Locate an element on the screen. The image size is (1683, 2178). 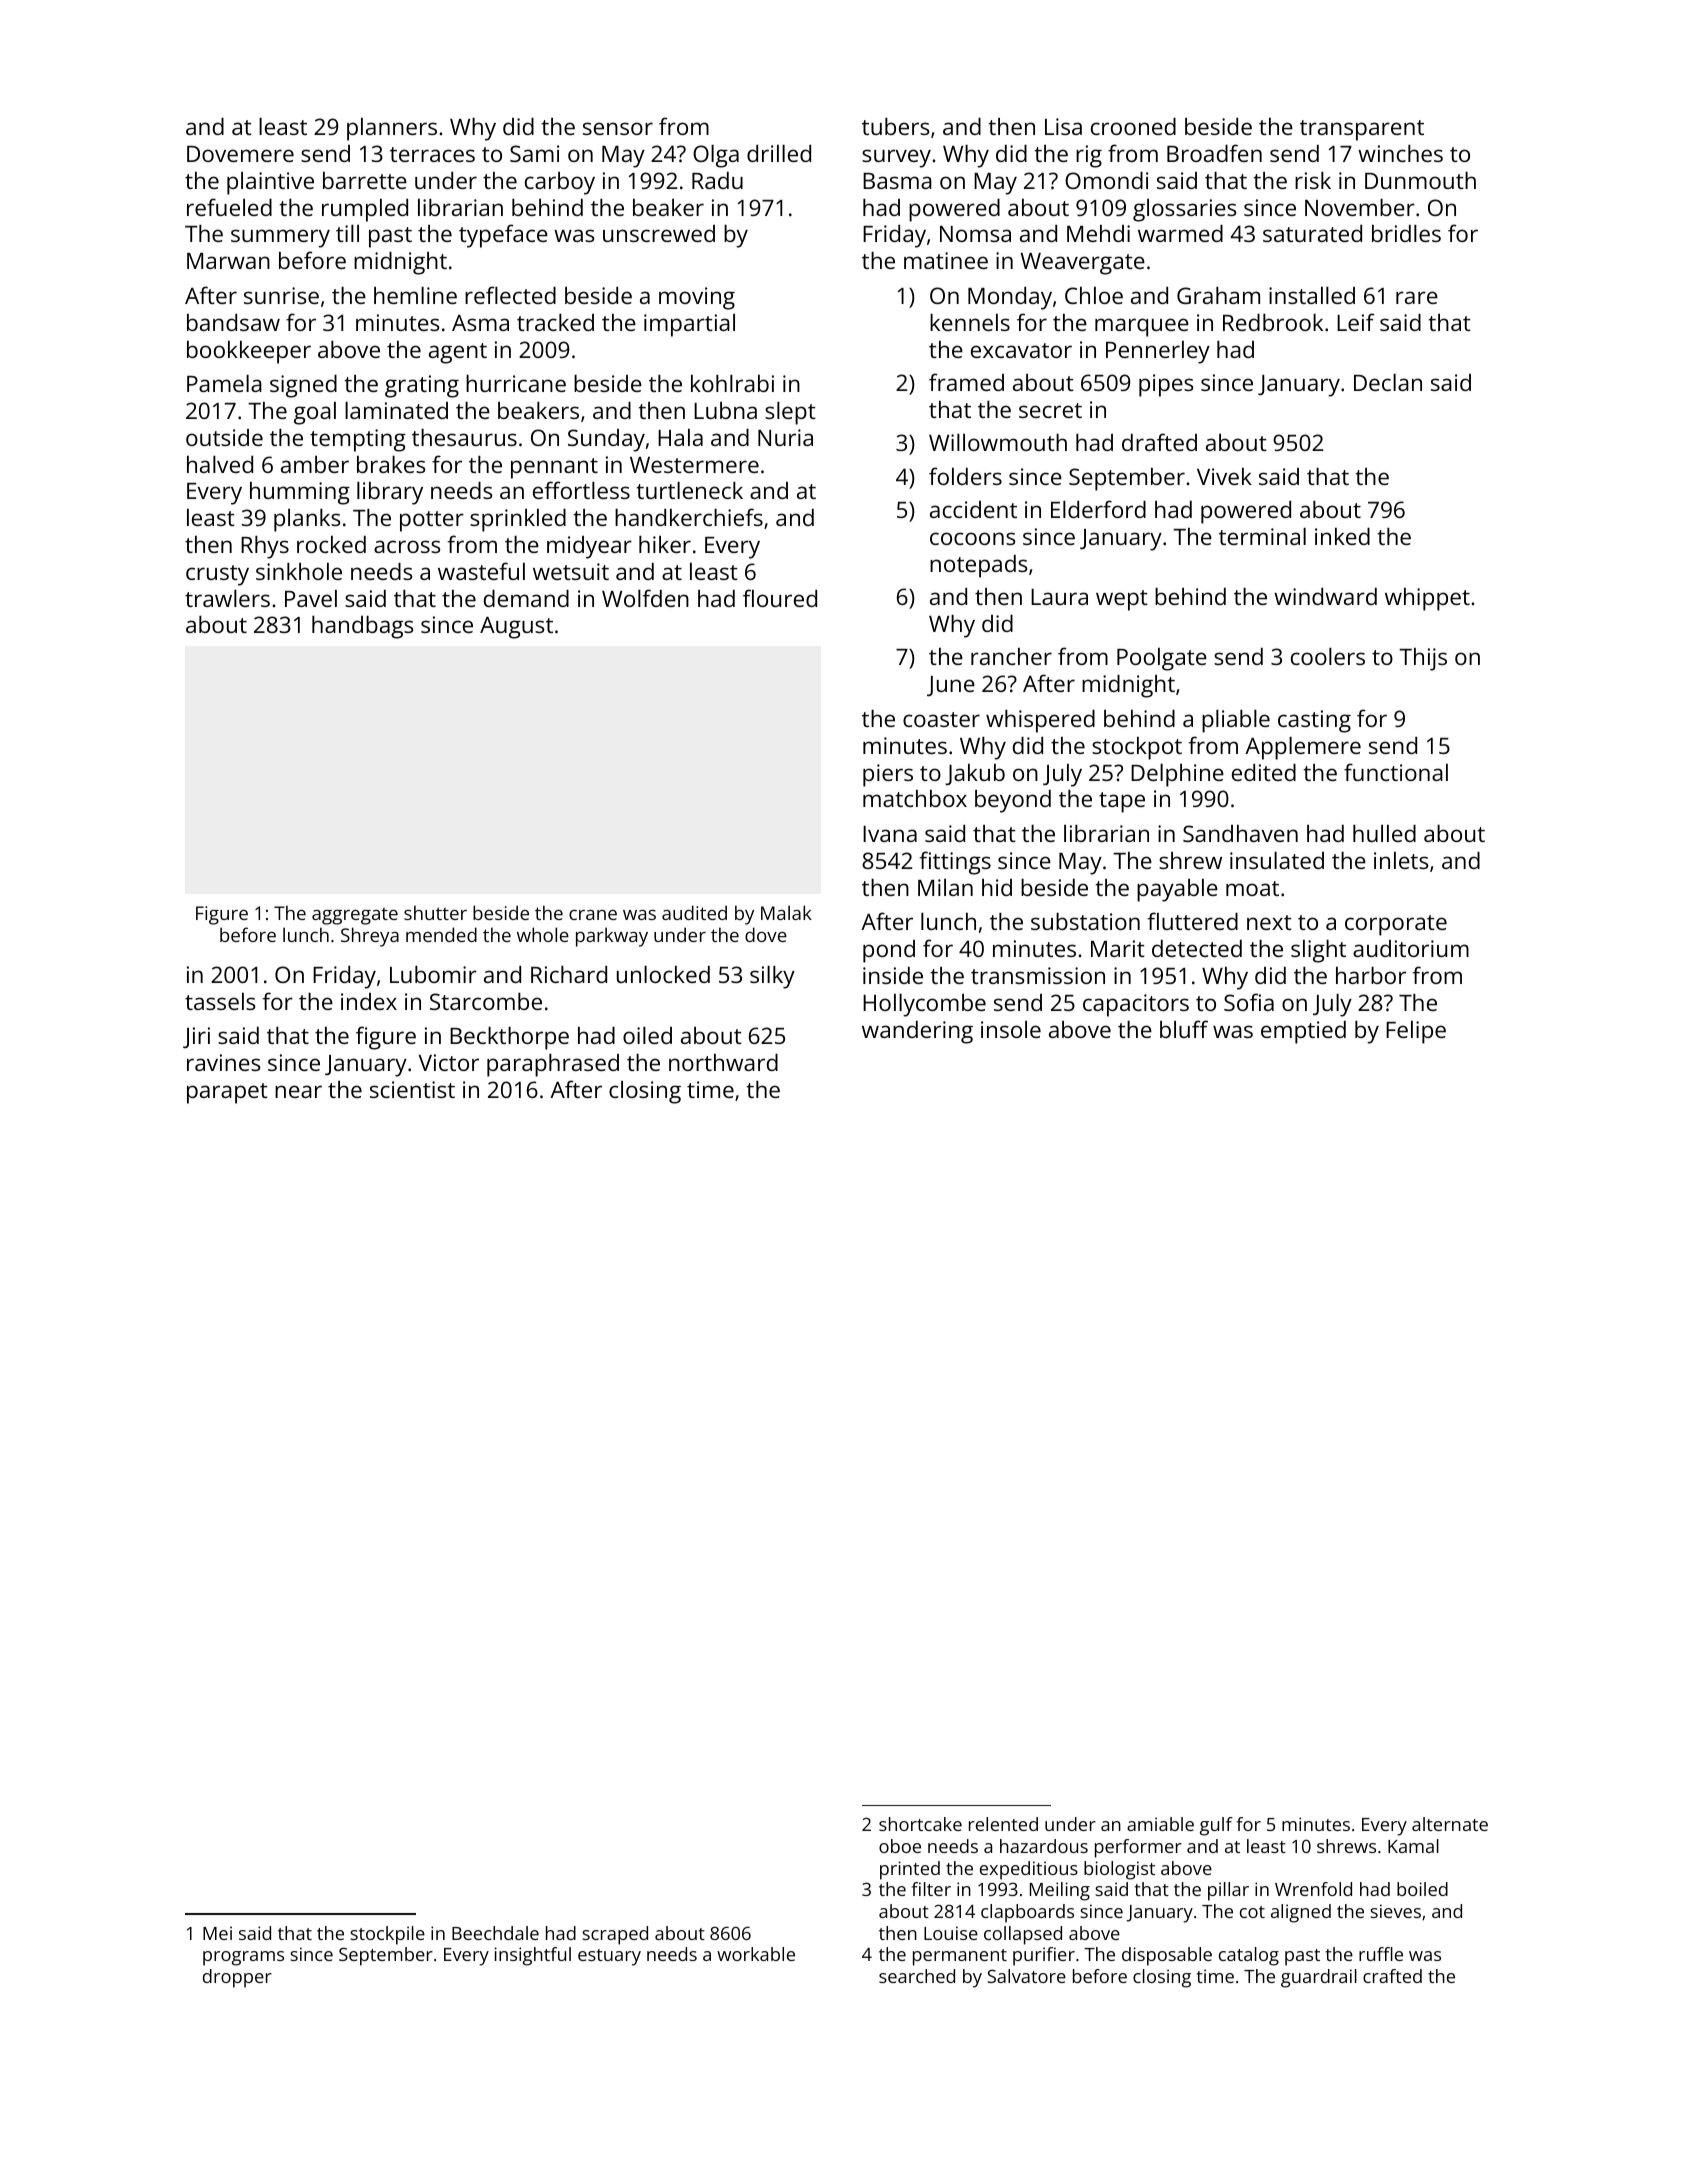
terminal is located at coordinates (1262, 536).
